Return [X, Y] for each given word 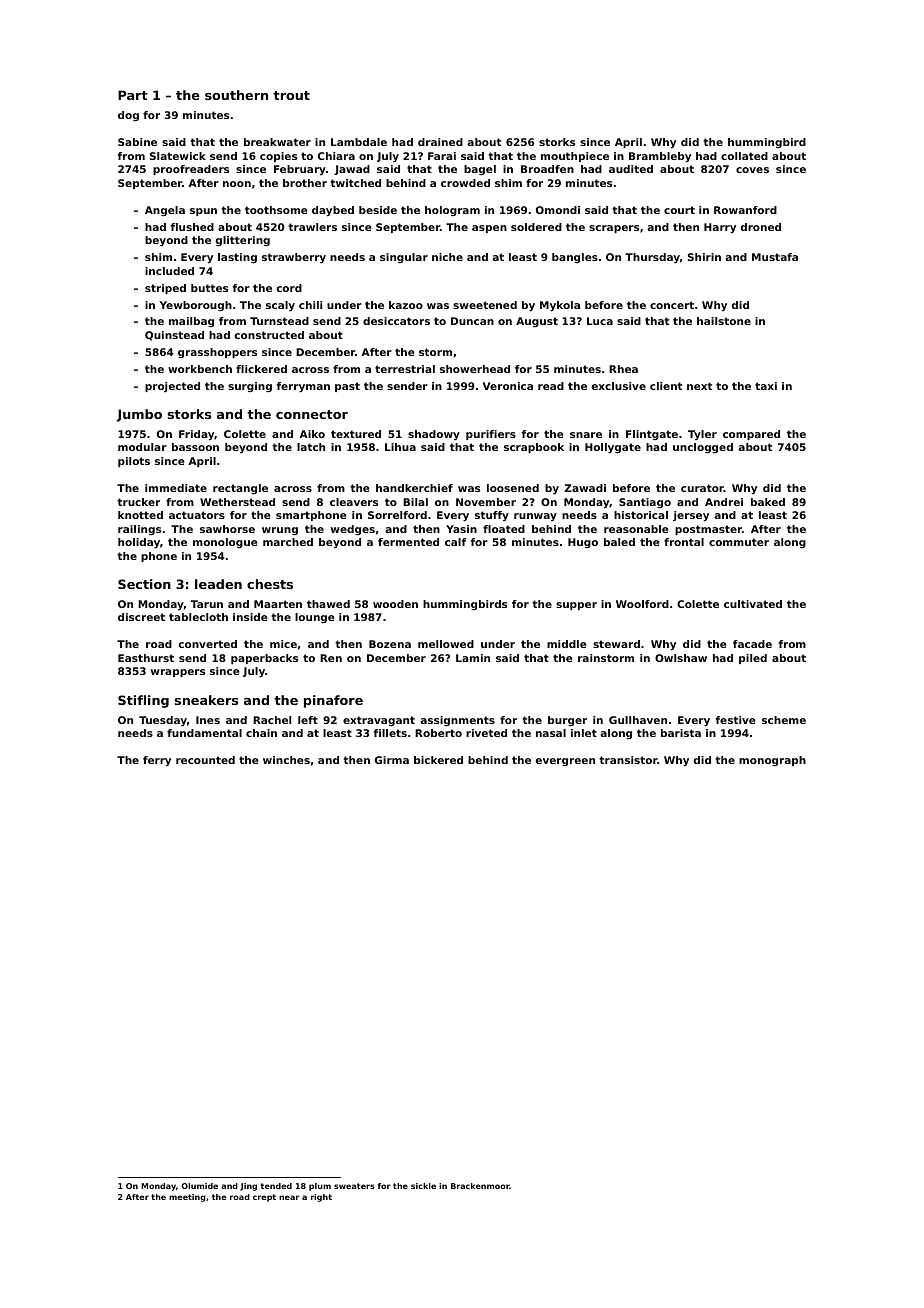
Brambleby [660, 157]
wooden [395, 604]
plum [320, 1187]
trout [291, 95]
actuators [197, 515]
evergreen [565, 762]
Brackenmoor [480, 1186]
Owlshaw [681, 658]
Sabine [137, 142]
